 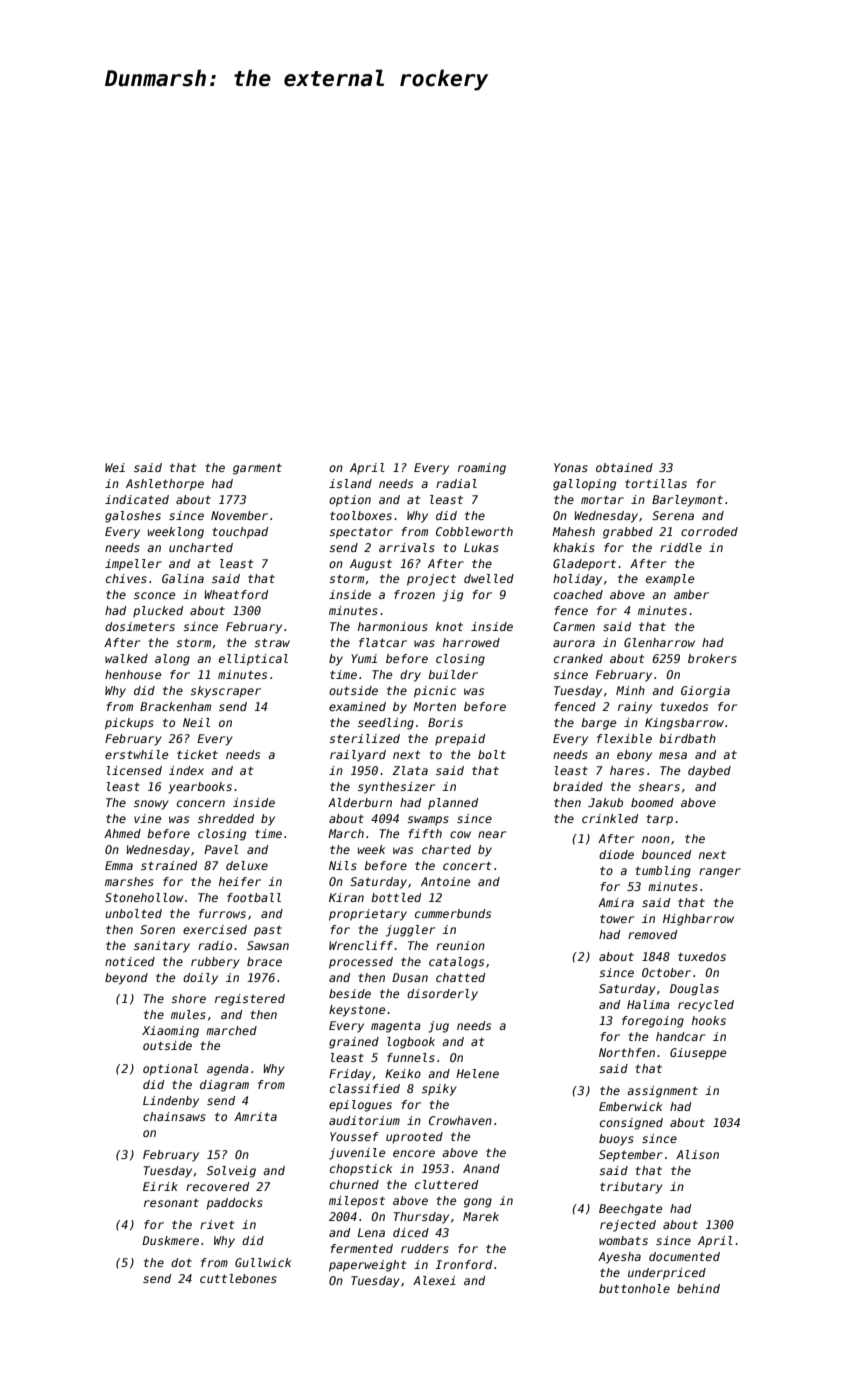 I want to click on harrowed, so click(x=471, y=642).
